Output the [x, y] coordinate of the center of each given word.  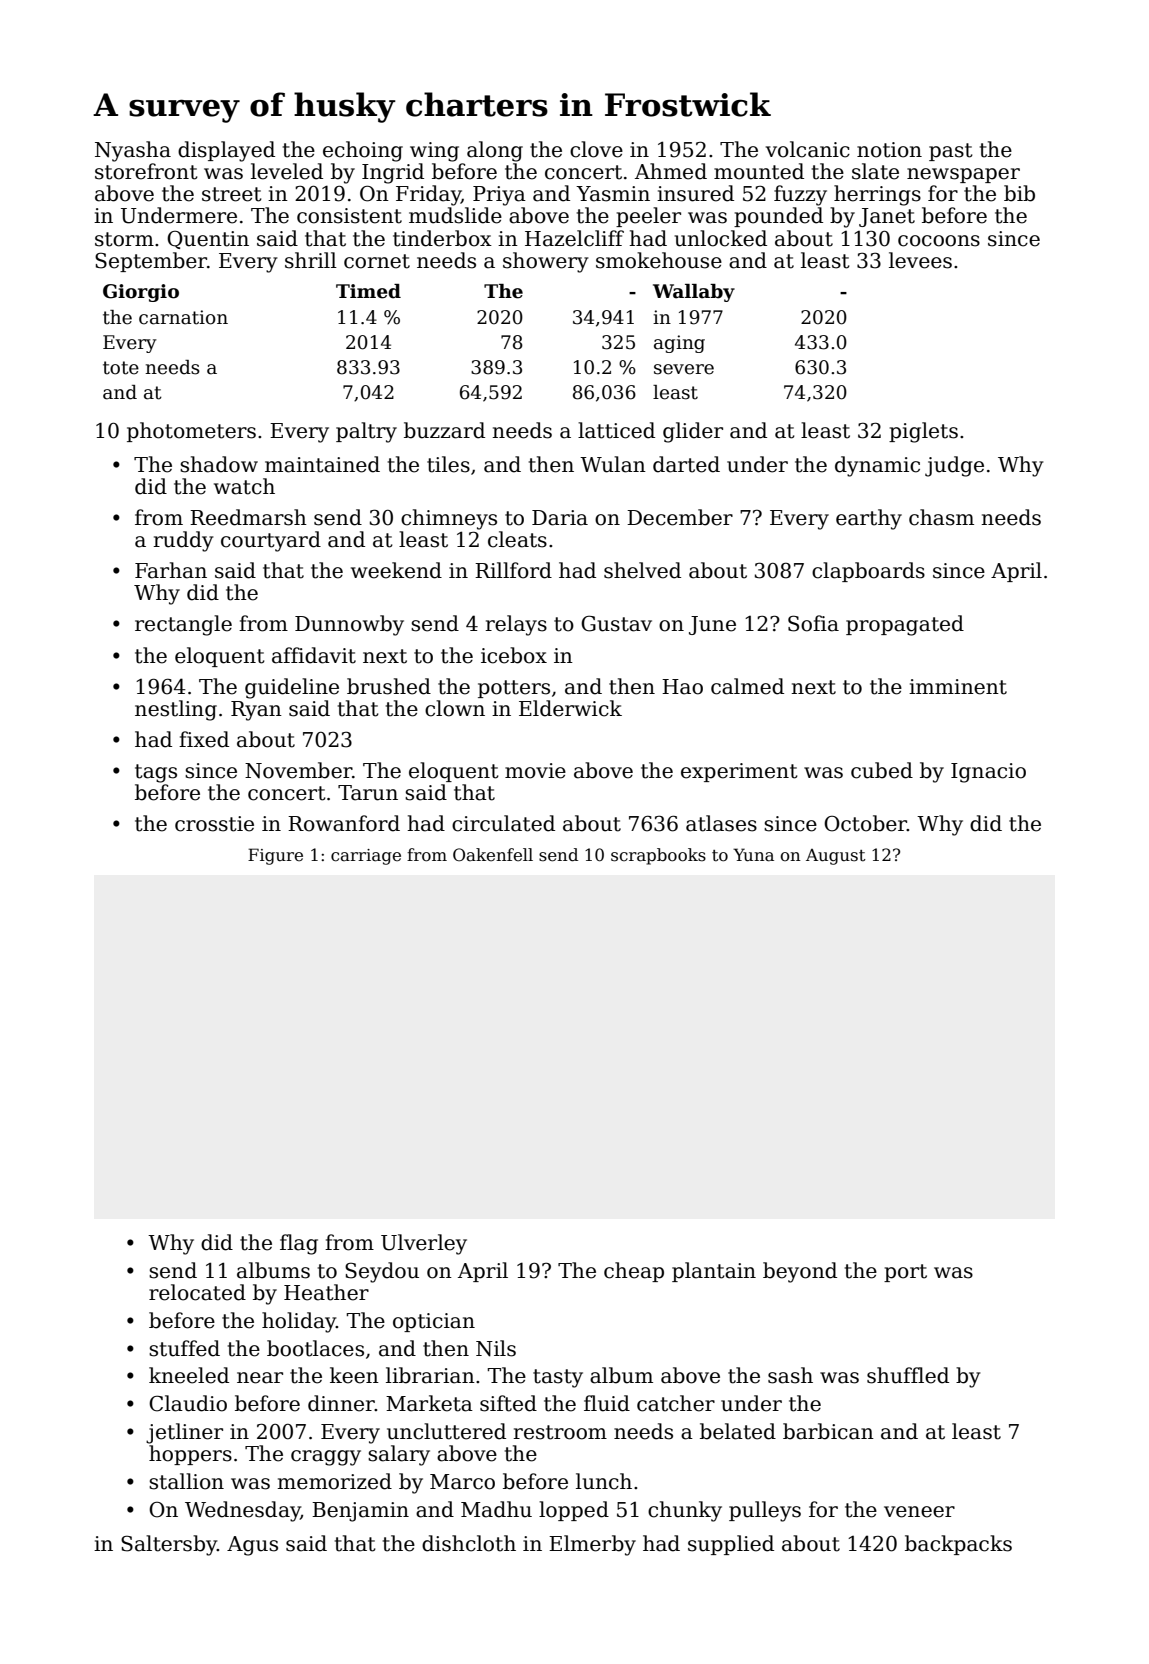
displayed [226, 151]
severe [684, 369]
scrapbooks [658, 856]
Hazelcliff [574, 238]
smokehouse [659, 260]
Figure [275, 856]
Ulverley [424, 1244]
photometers [191, 432]
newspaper [963, 175]
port [905, 1273]
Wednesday [243, 1511]
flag [299, 1244]
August [836, 857]
